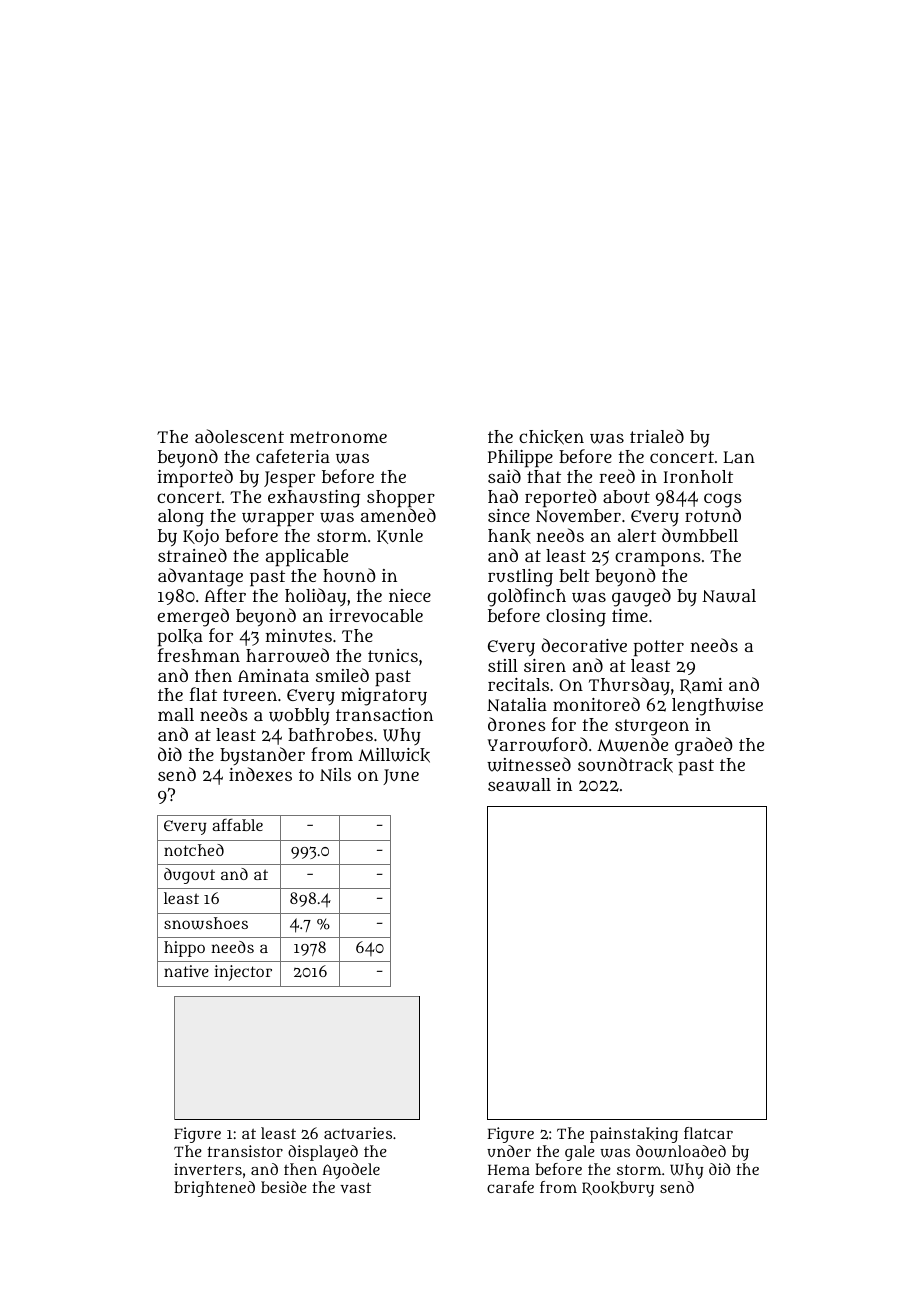 The height and width of the page is (1311, 924). What do you see at coordinates (245, 1151) in the page?
I see `transistor` at bounding box center [245, 1151].
